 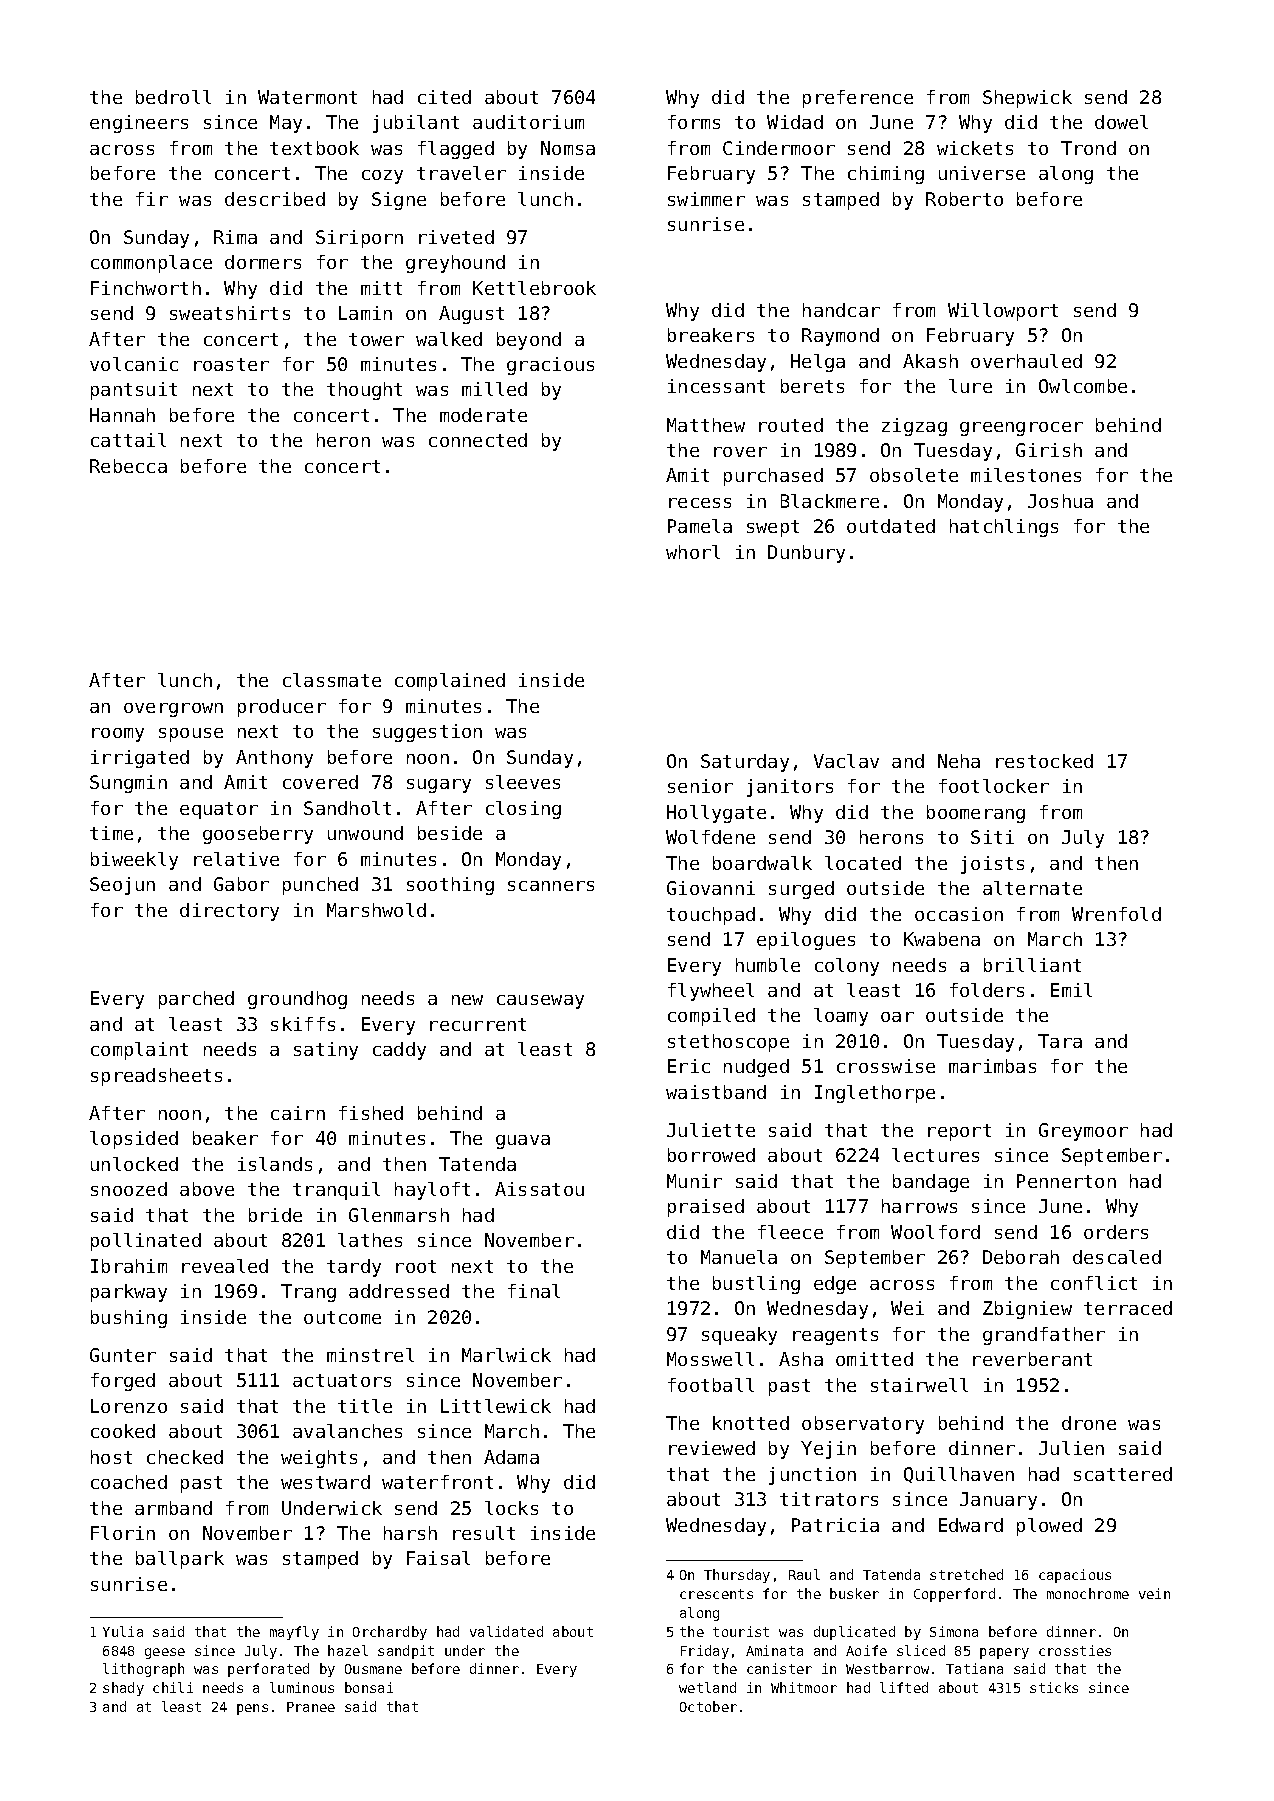 What do you see at coordinates (152, 199) in the screenshot?
I see `fir` at bounding box center [152, 199].
